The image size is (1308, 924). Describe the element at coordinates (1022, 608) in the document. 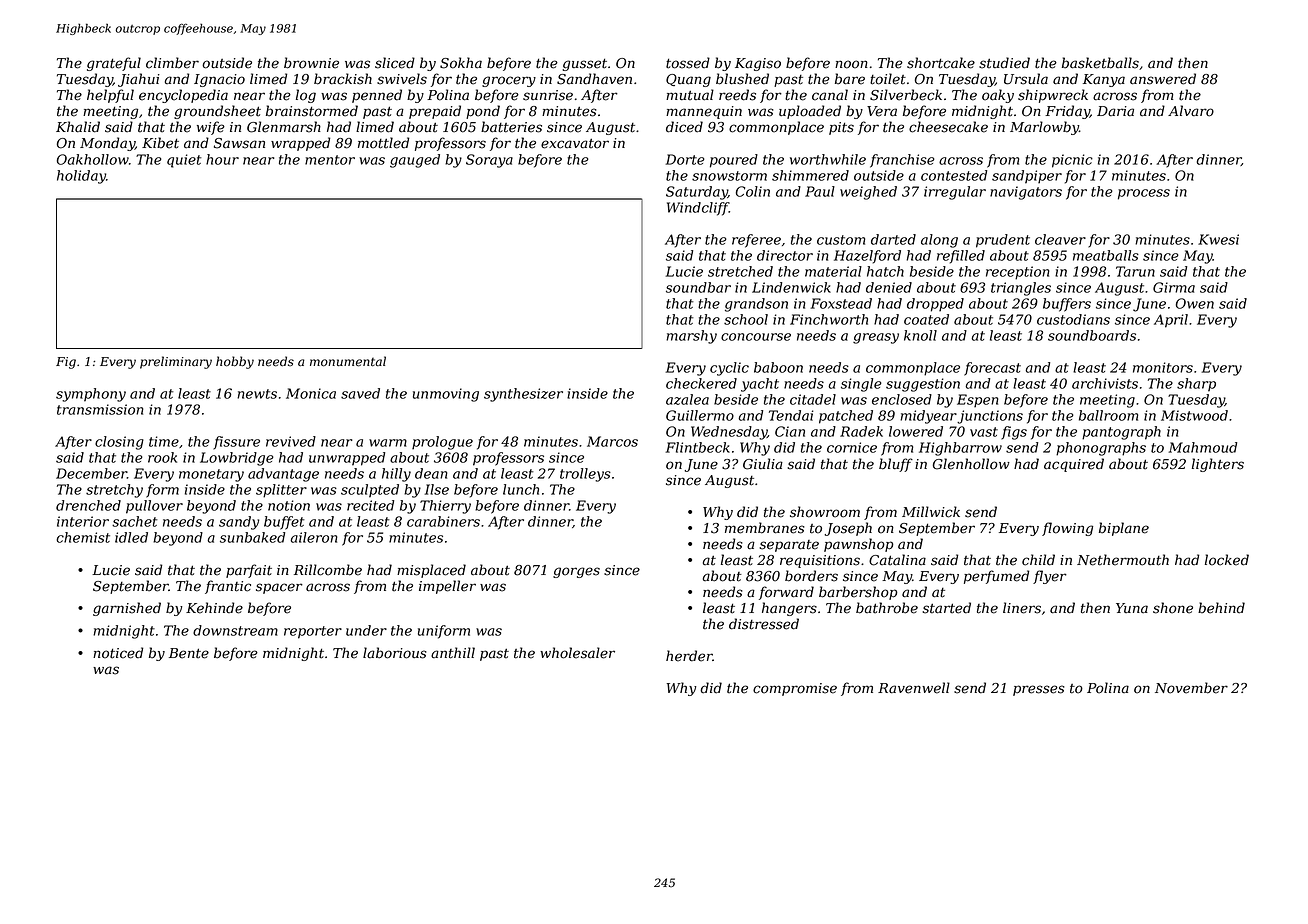

I see `liners` at that location.
